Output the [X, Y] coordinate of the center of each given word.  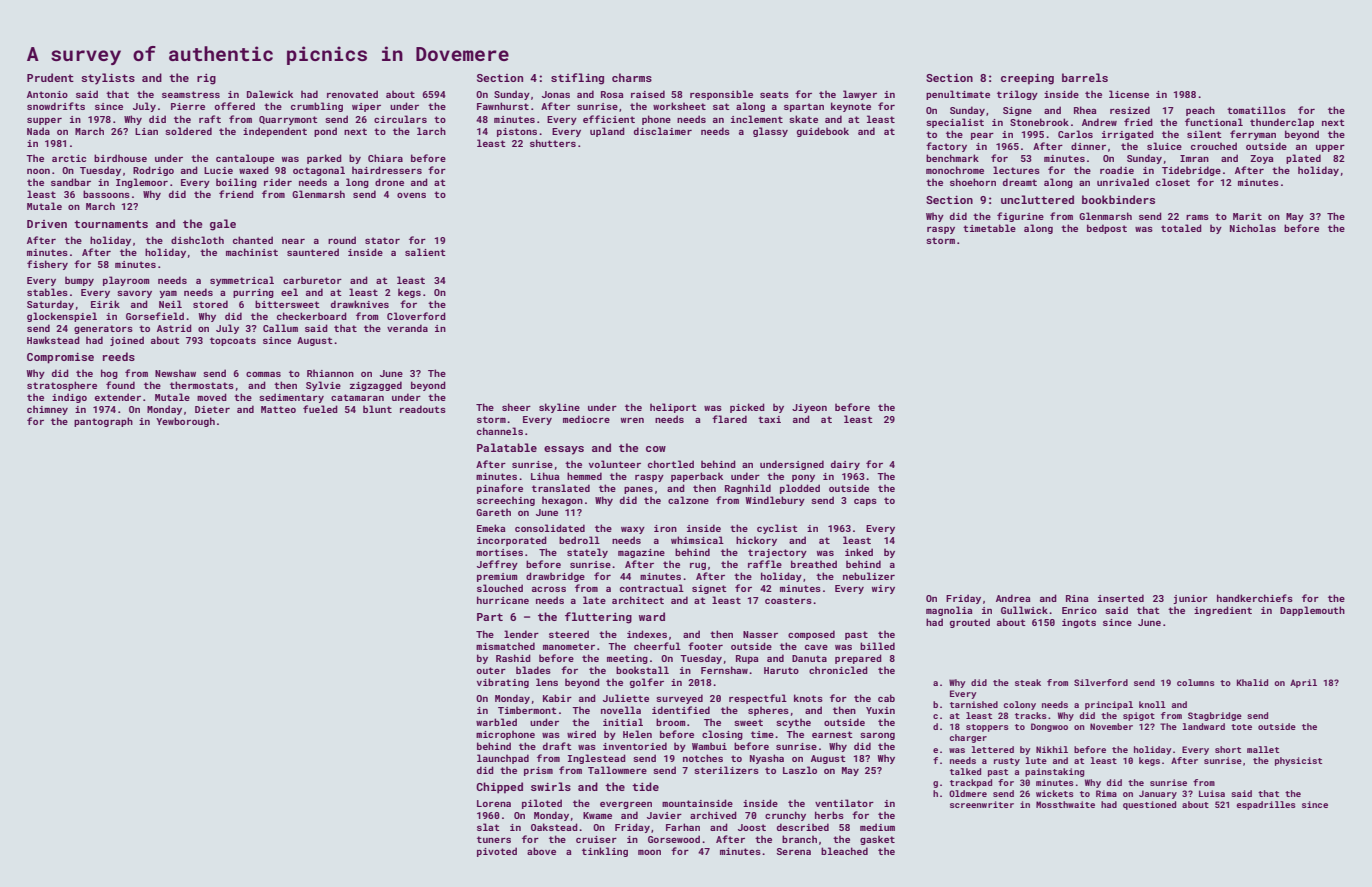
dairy [845, 465]
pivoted [497, 852]
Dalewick [270, 94]
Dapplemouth [1312, 611]
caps [865, 502]
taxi [769, 419]
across [549, 589]
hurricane [503, 600]
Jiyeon [809, 408]
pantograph [103, 422]
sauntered [313, 252]
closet [1173, 182]
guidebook [823, 132]
